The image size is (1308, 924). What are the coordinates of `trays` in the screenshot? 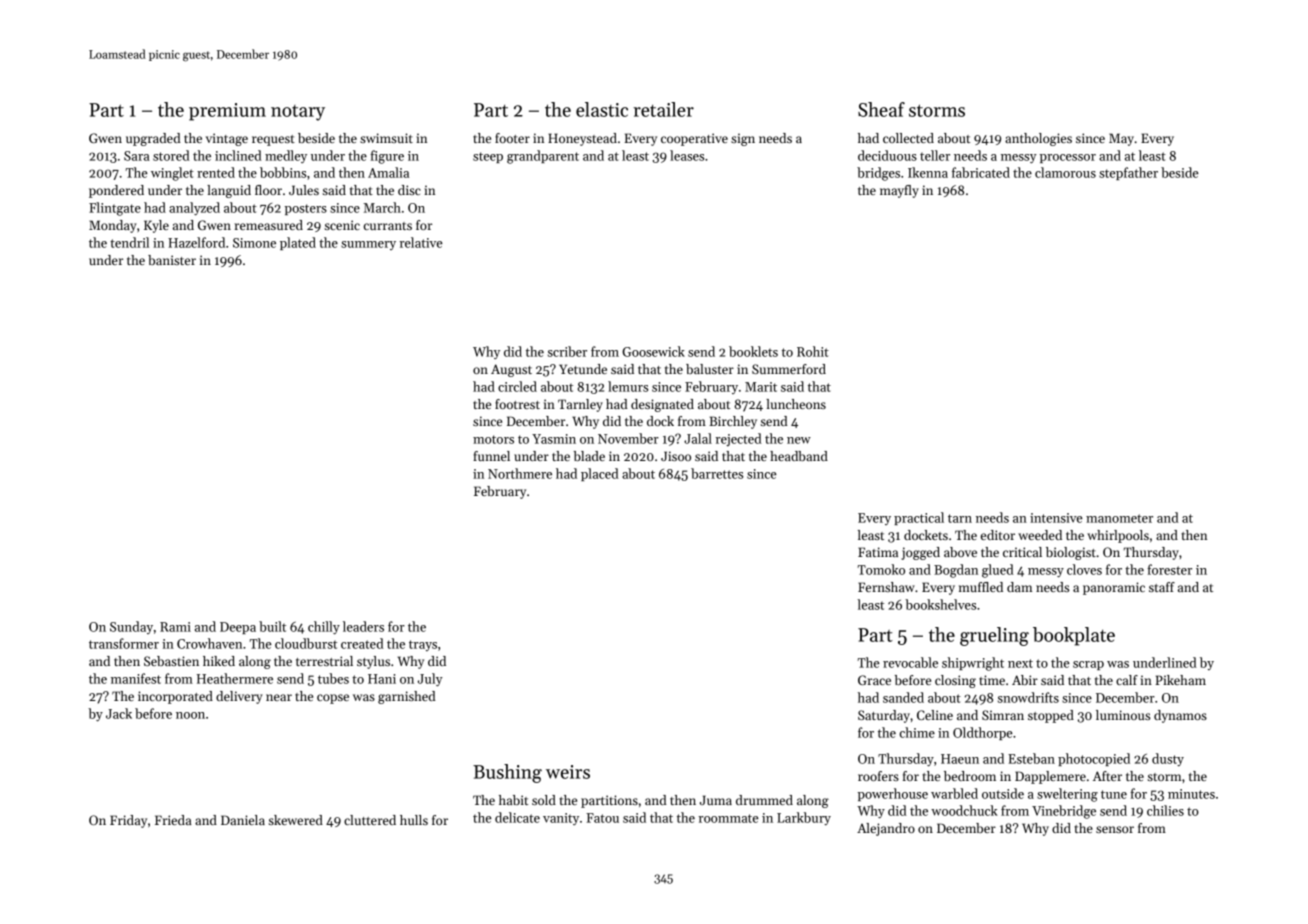 It's located at (423, 645).
